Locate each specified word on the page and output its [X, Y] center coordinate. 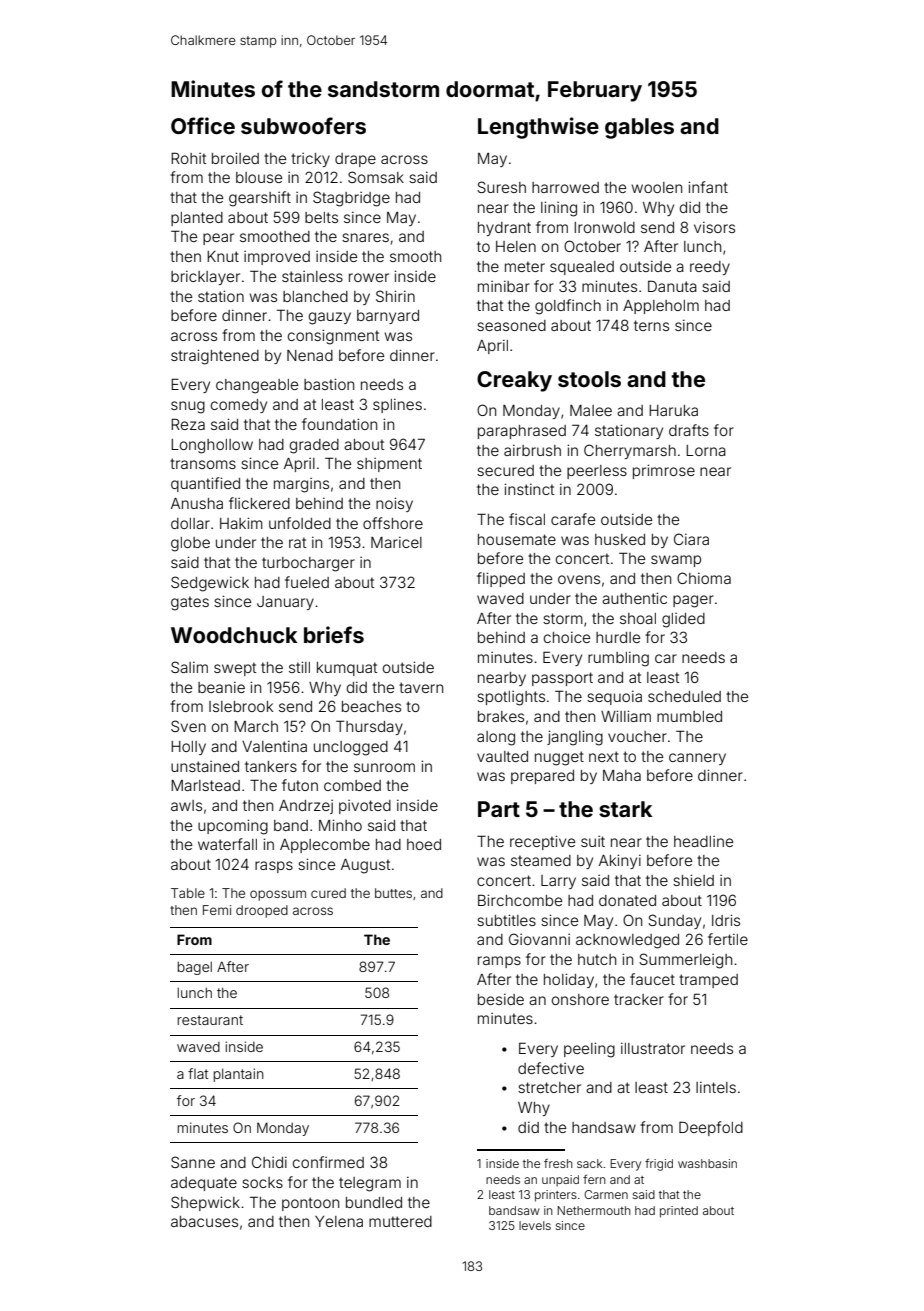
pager [693, 601]
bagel [195, 968]
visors [714, 227]
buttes [393, 893]
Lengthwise [538, 128]
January [285, 603]
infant [708, 187]
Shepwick [205, 1203]
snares [365, 237]
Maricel [396, 542]
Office [203, 125]
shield [693, 880]
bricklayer [205, 277]
